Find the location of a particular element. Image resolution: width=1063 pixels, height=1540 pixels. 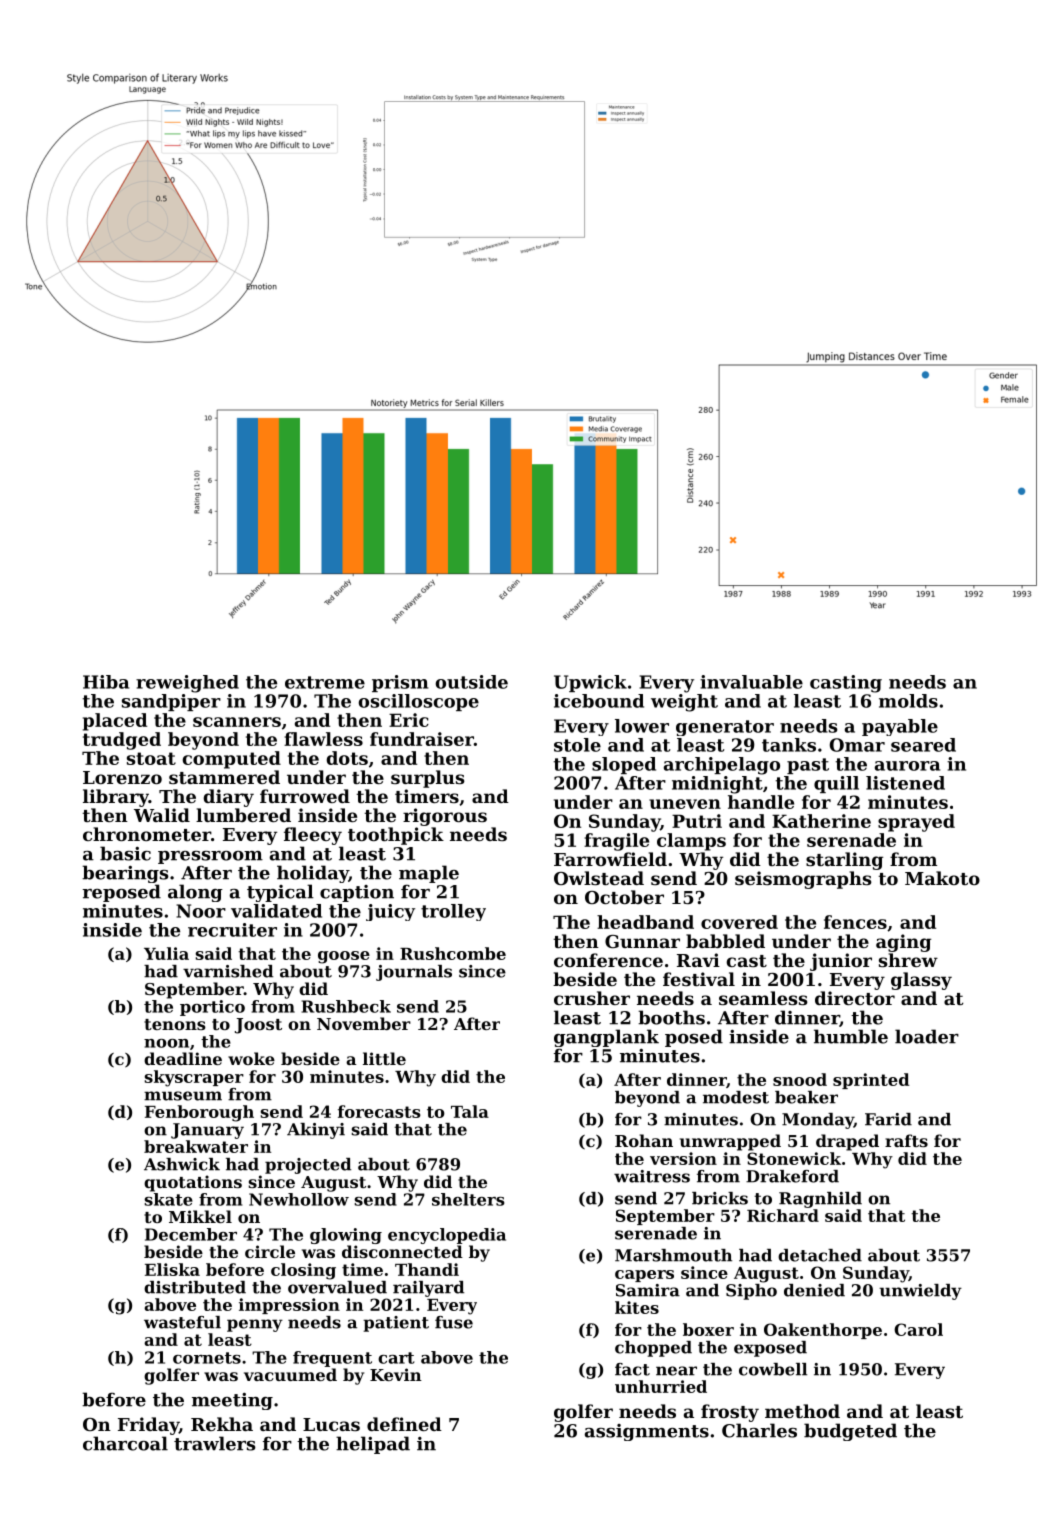

Makoto is located at coordinates (942, 878).
